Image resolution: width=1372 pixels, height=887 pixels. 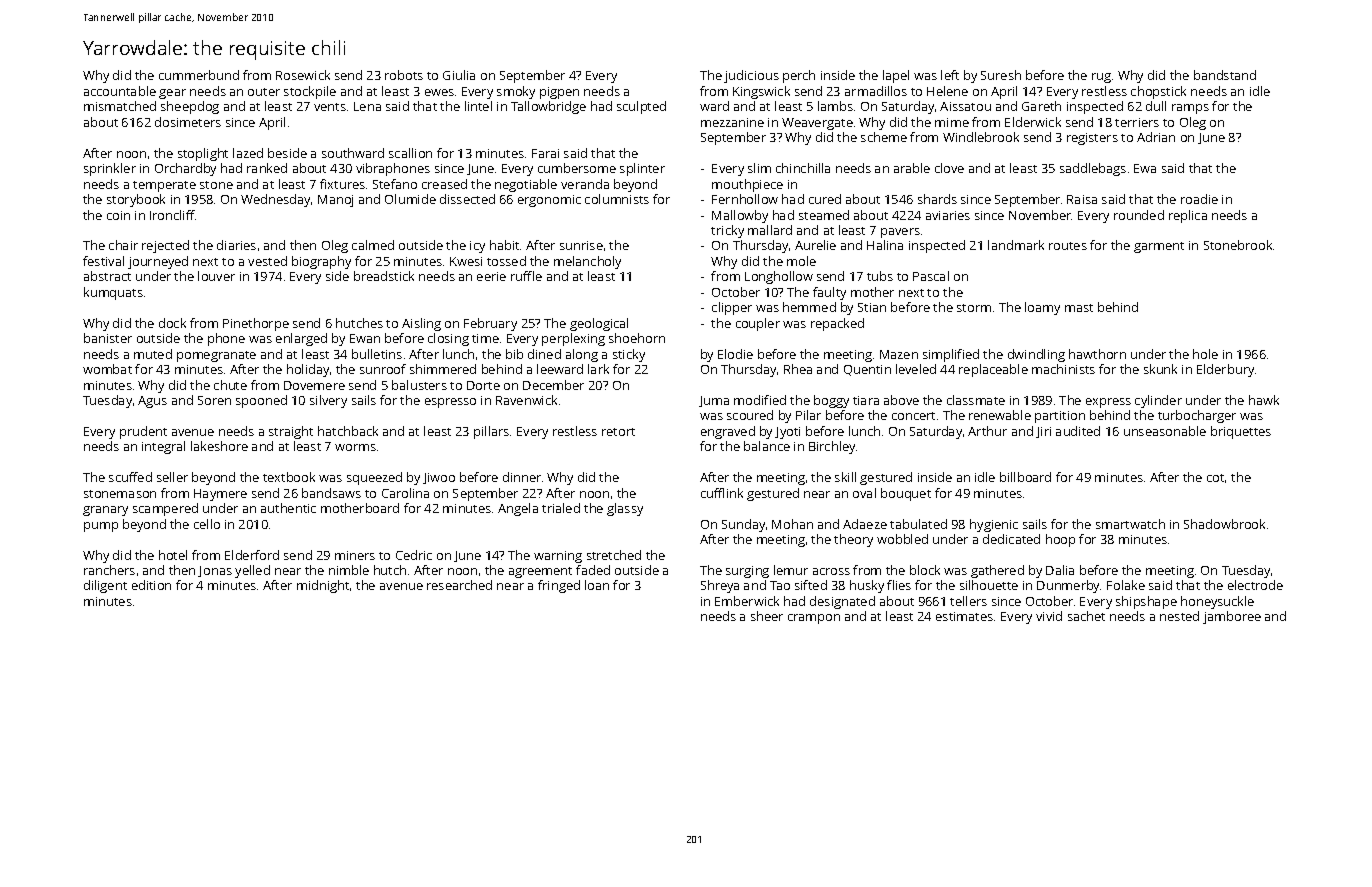 I want to click on sculpted, so click(x=641, y=107).
